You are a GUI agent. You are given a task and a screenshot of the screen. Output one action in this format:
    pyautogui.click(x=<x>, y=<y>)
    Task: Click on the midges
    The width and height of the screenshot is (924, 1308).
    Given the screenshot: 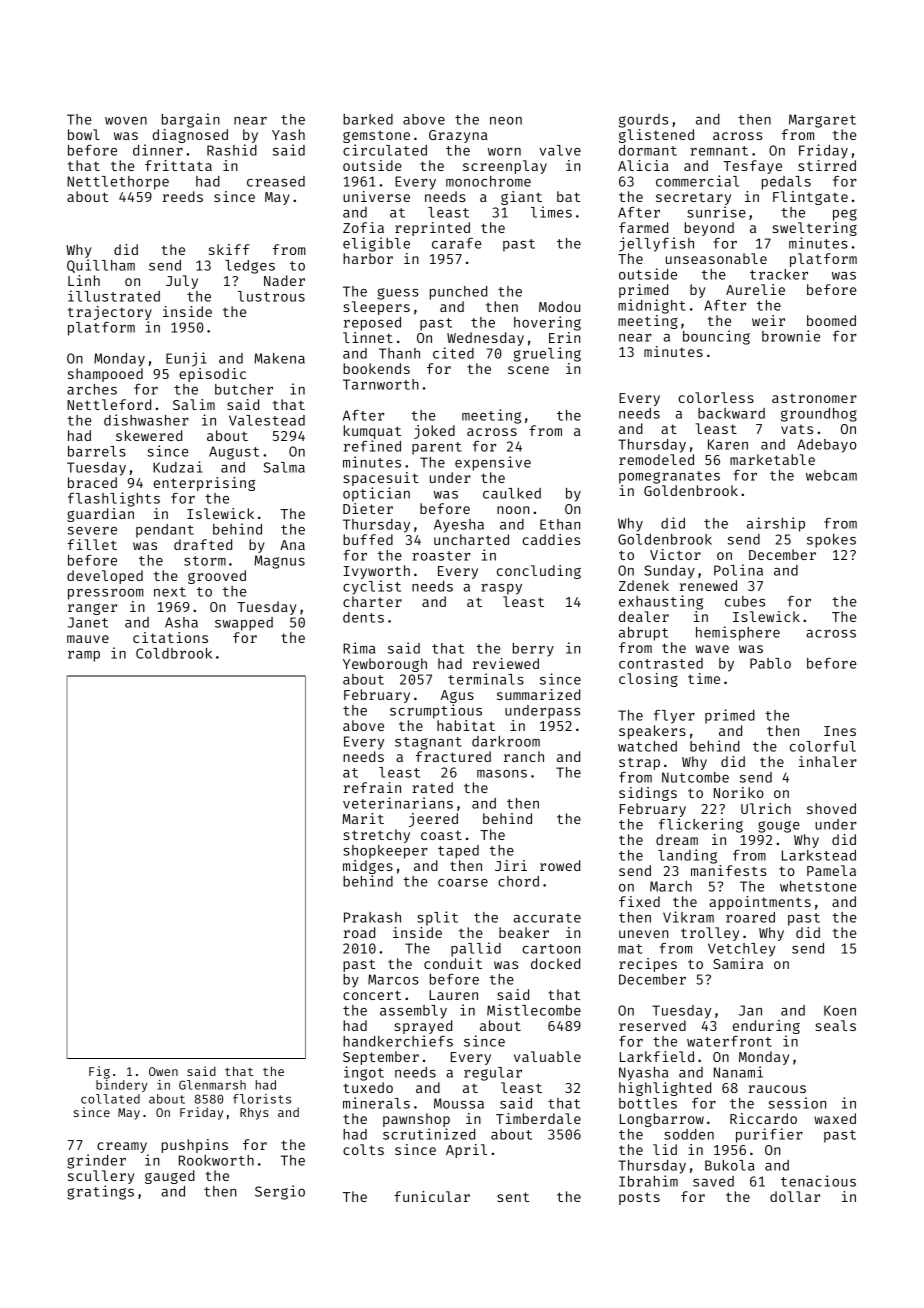 What is the action you would take?
    pyautogui.click(x=368, y=867)
